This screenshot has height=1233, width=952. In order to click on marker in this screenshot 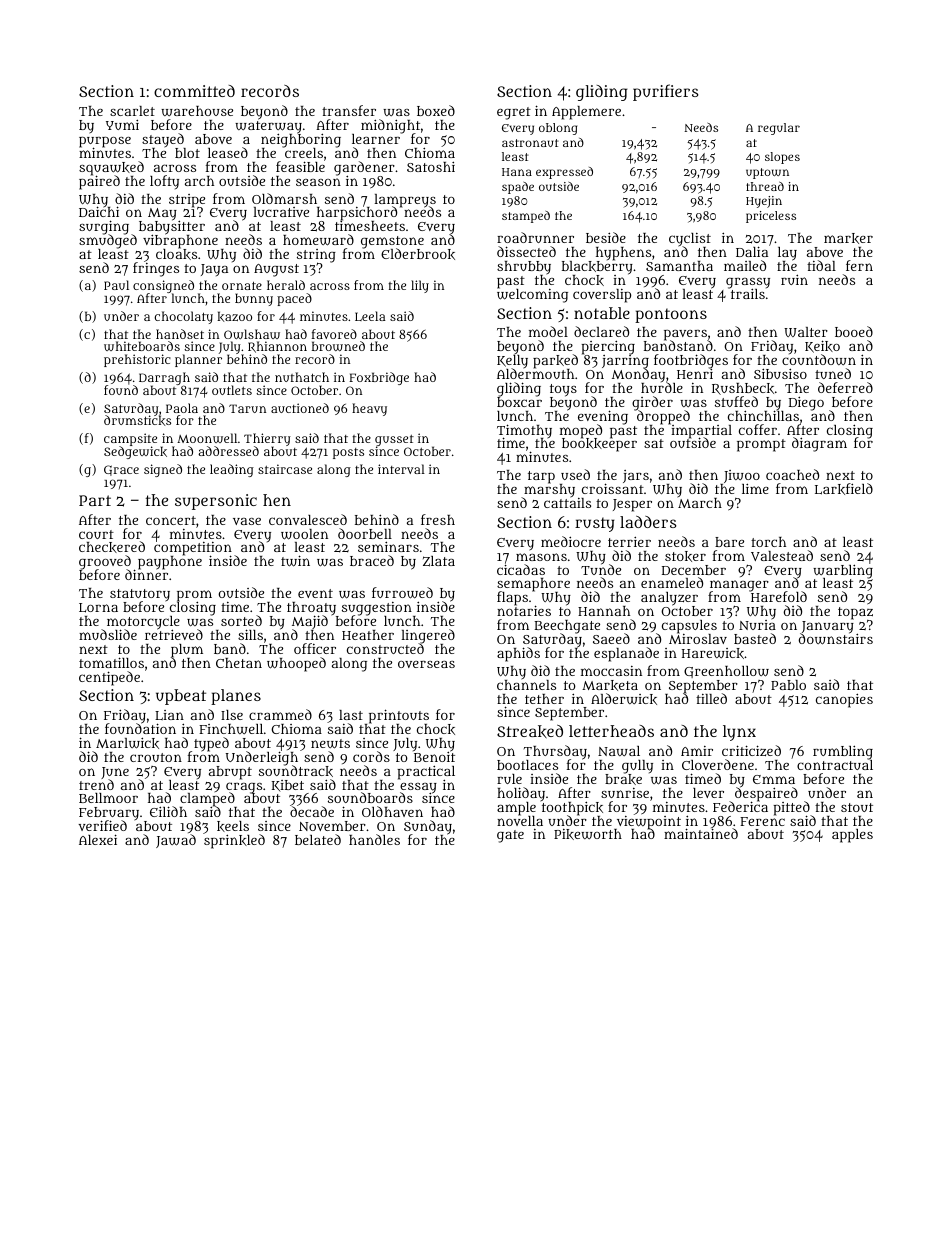, I will do `click(848, 238)`.
